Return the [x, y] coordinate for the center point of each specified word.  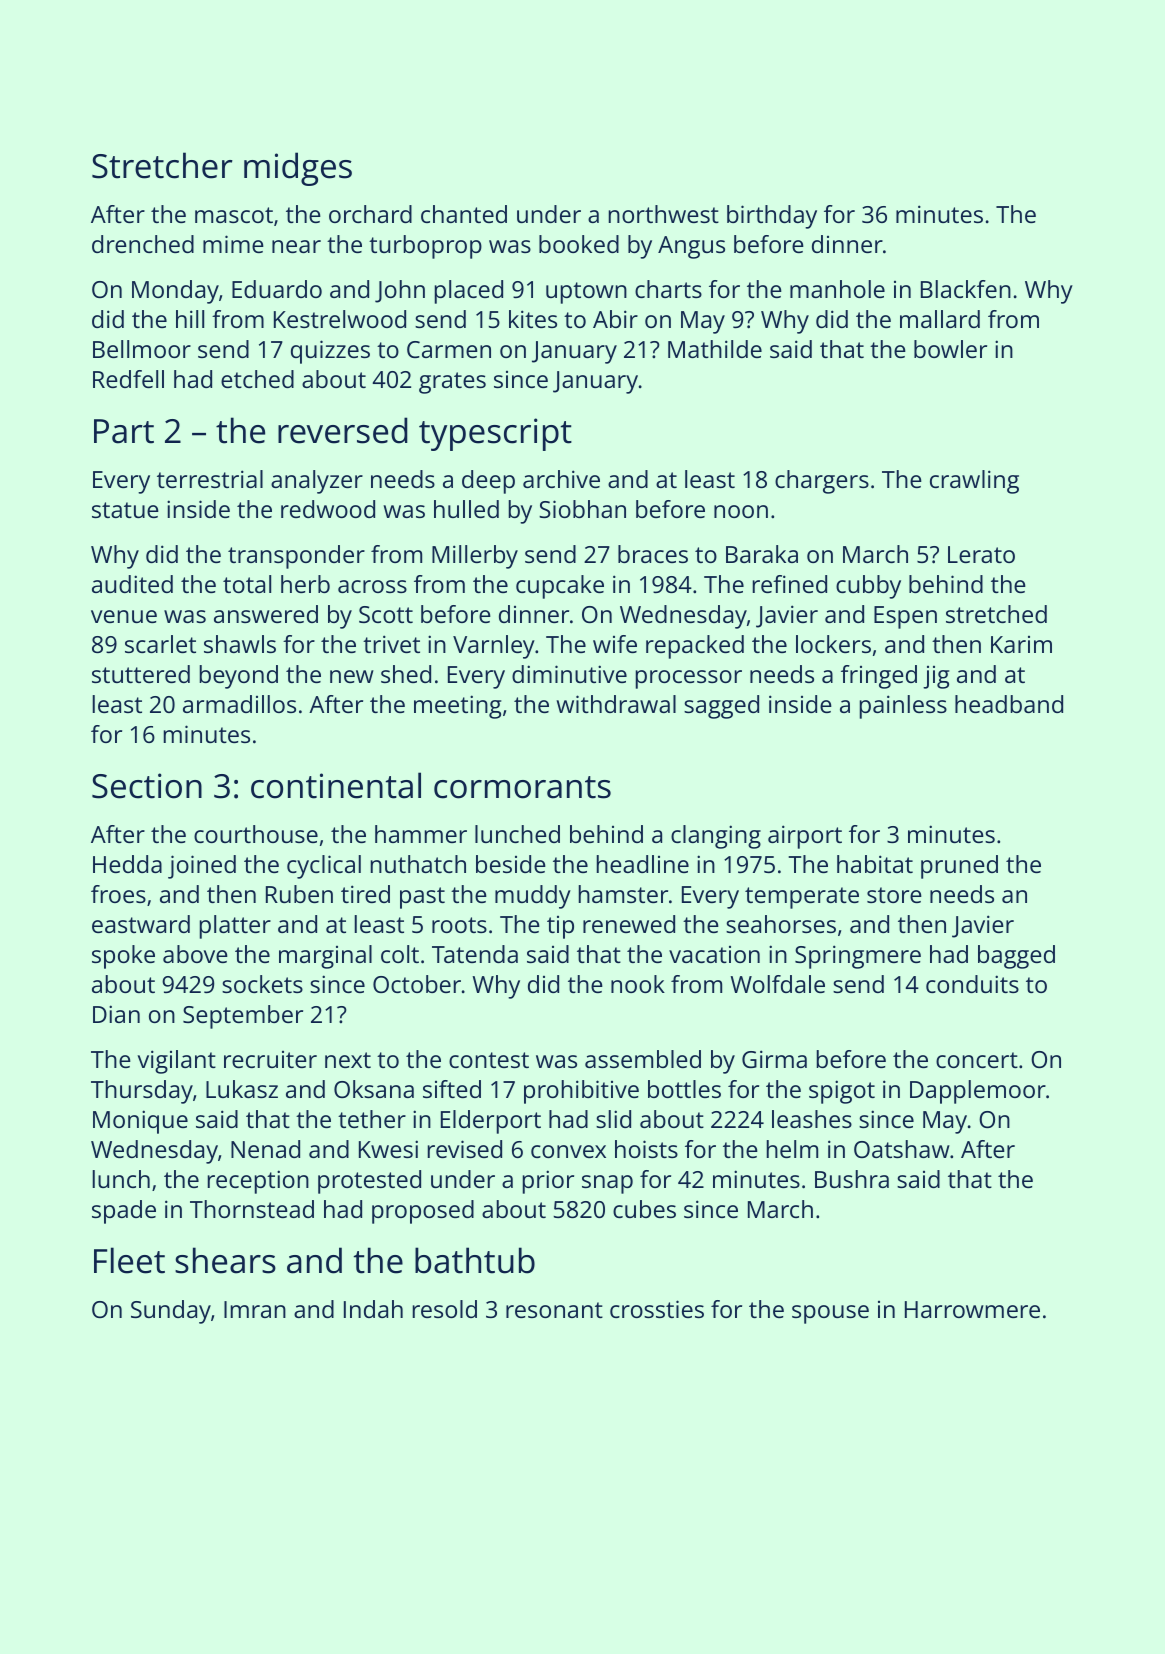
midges [298, 169]
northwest [664, 214]
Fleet [129, 1260]
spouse [830, 1314]
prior [548, 1182]
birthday [772, 217]
